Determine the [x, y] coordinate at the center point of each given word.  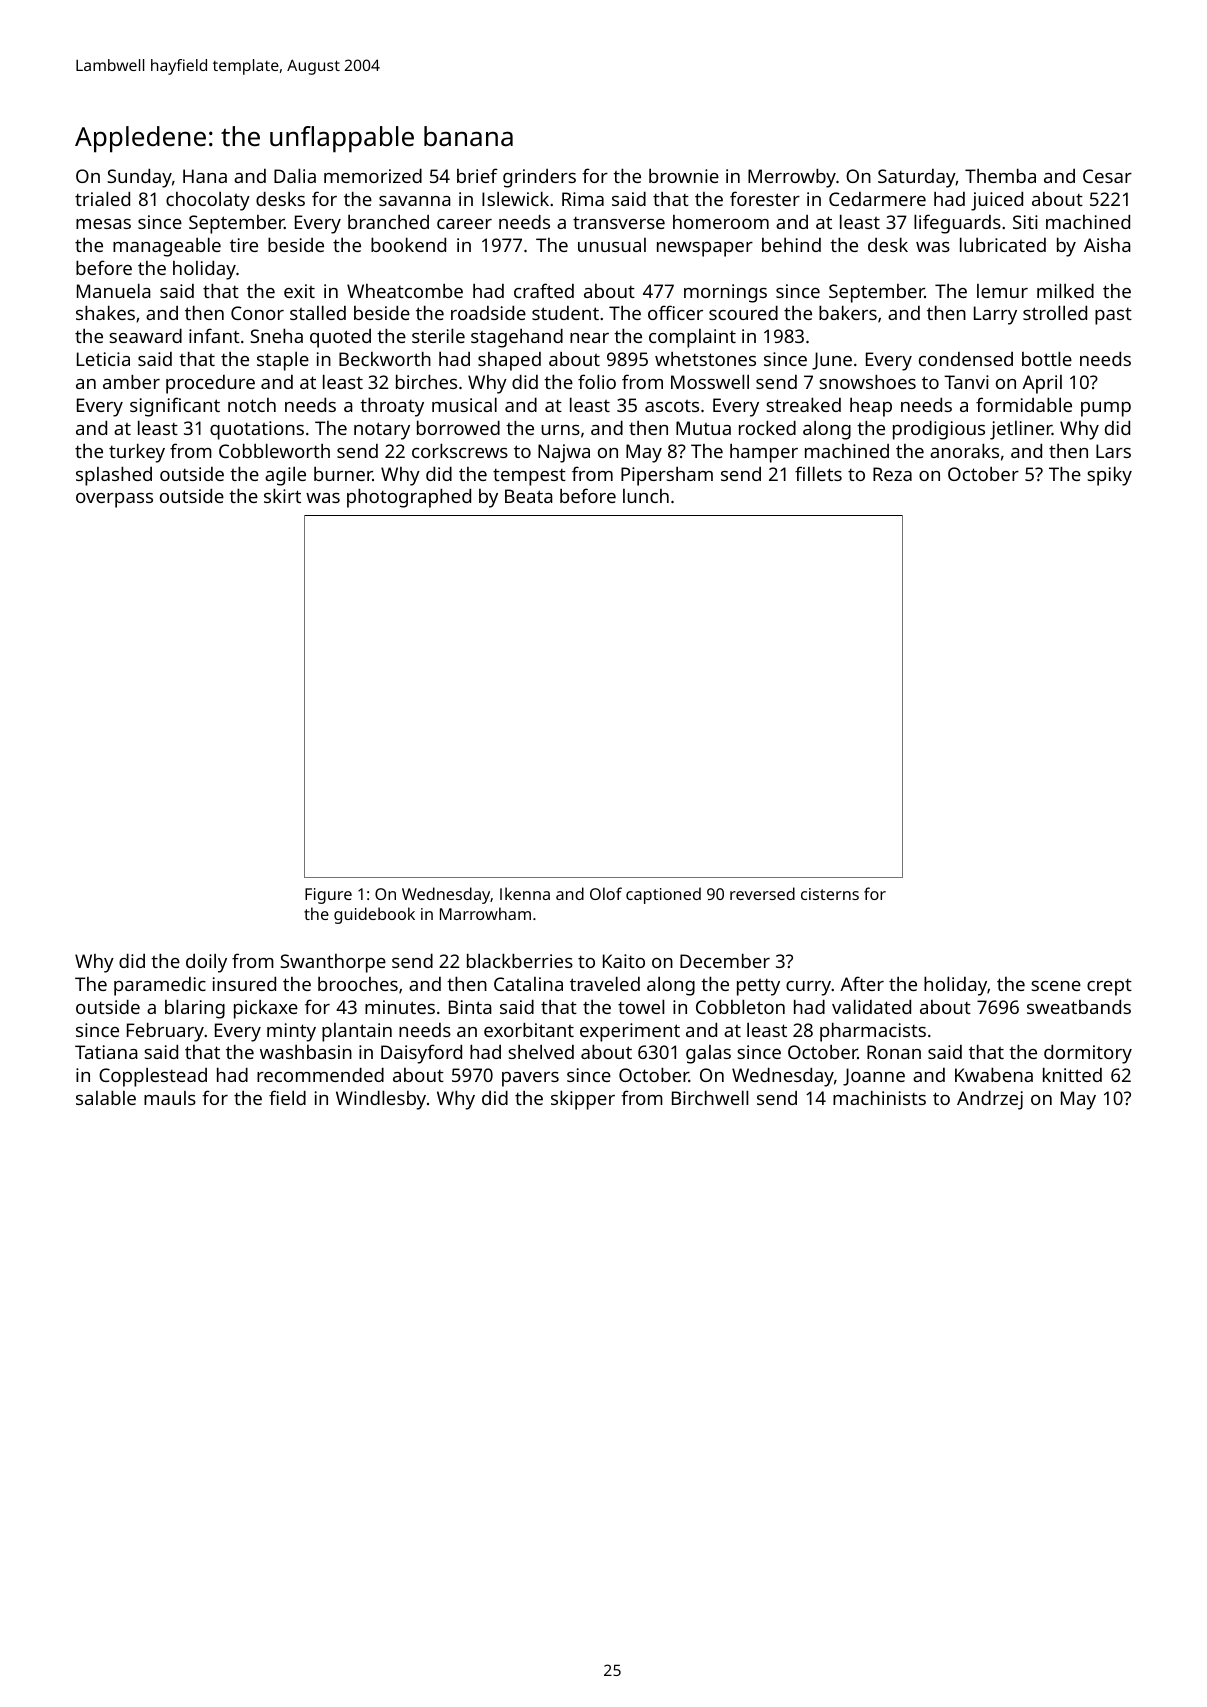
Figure [328, 896]
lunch [646, 496]
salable [106, 1097]
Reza [892, 474]
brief [477, 175]
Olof [606, 893]
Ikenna [525, 893]
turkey [137, 453]
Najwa [564, 453]
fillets [818, 473]
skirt [282, 495]
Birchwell [710, 1097]
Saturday [917, 178]
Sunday [139, 178]
